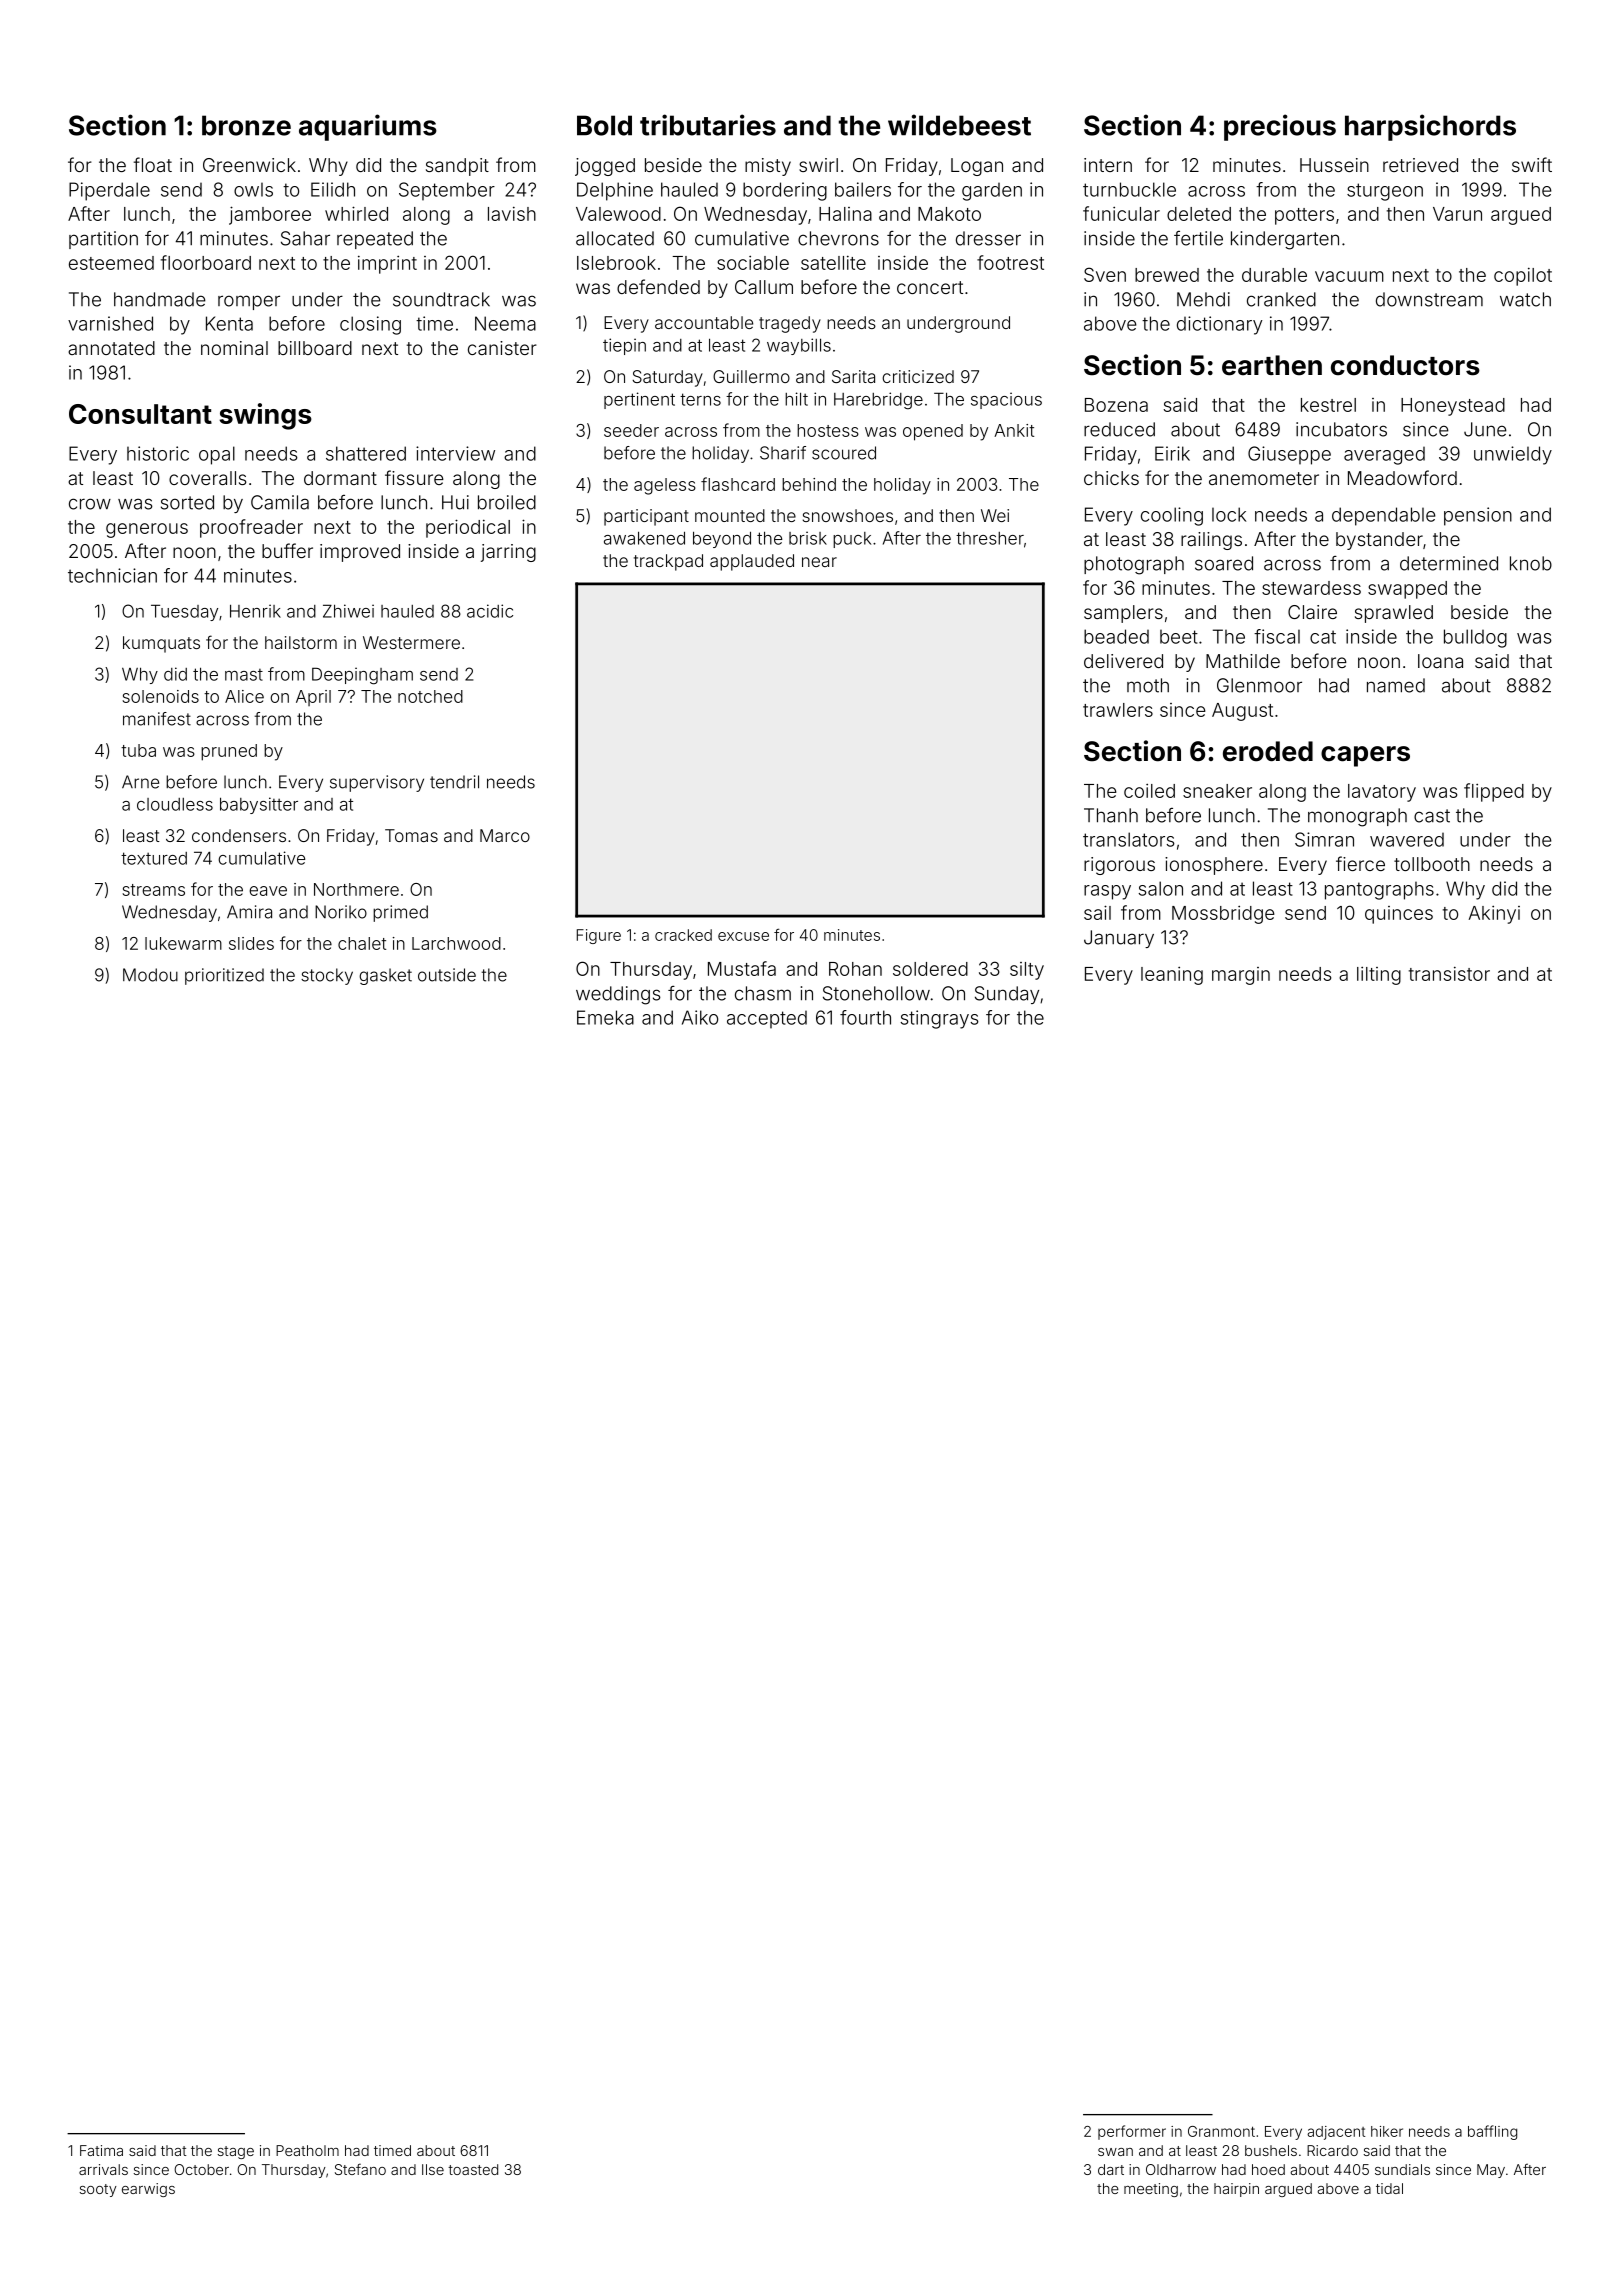 The height and width of the image is (2292, 1620). What do you see at coordinates (224, 976) in the image?
I see `prioritized` at bounding box center [224, 976].
